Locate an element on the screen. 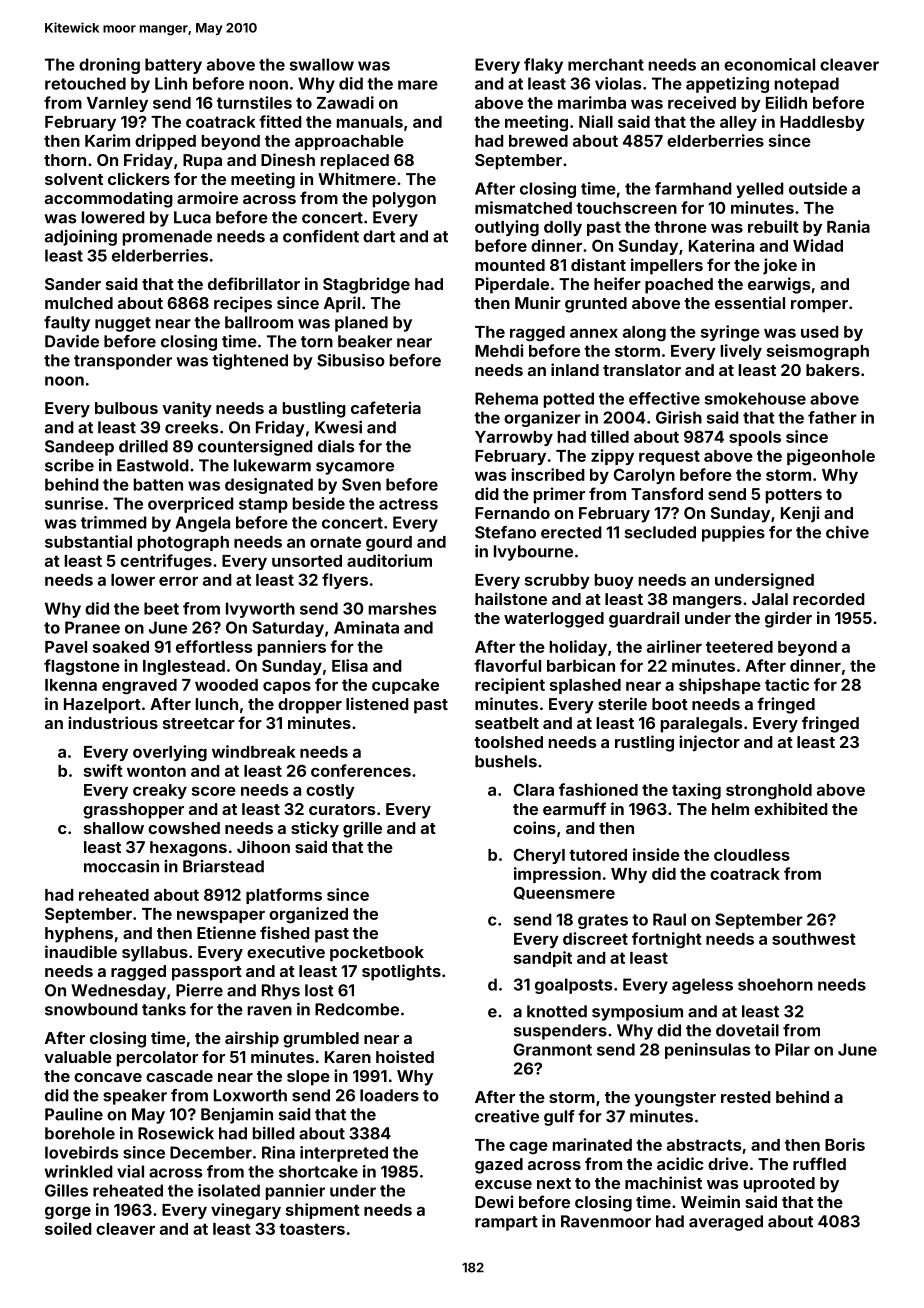 The image size is (924, 1308). organized is located at coordinates (308, 915).
